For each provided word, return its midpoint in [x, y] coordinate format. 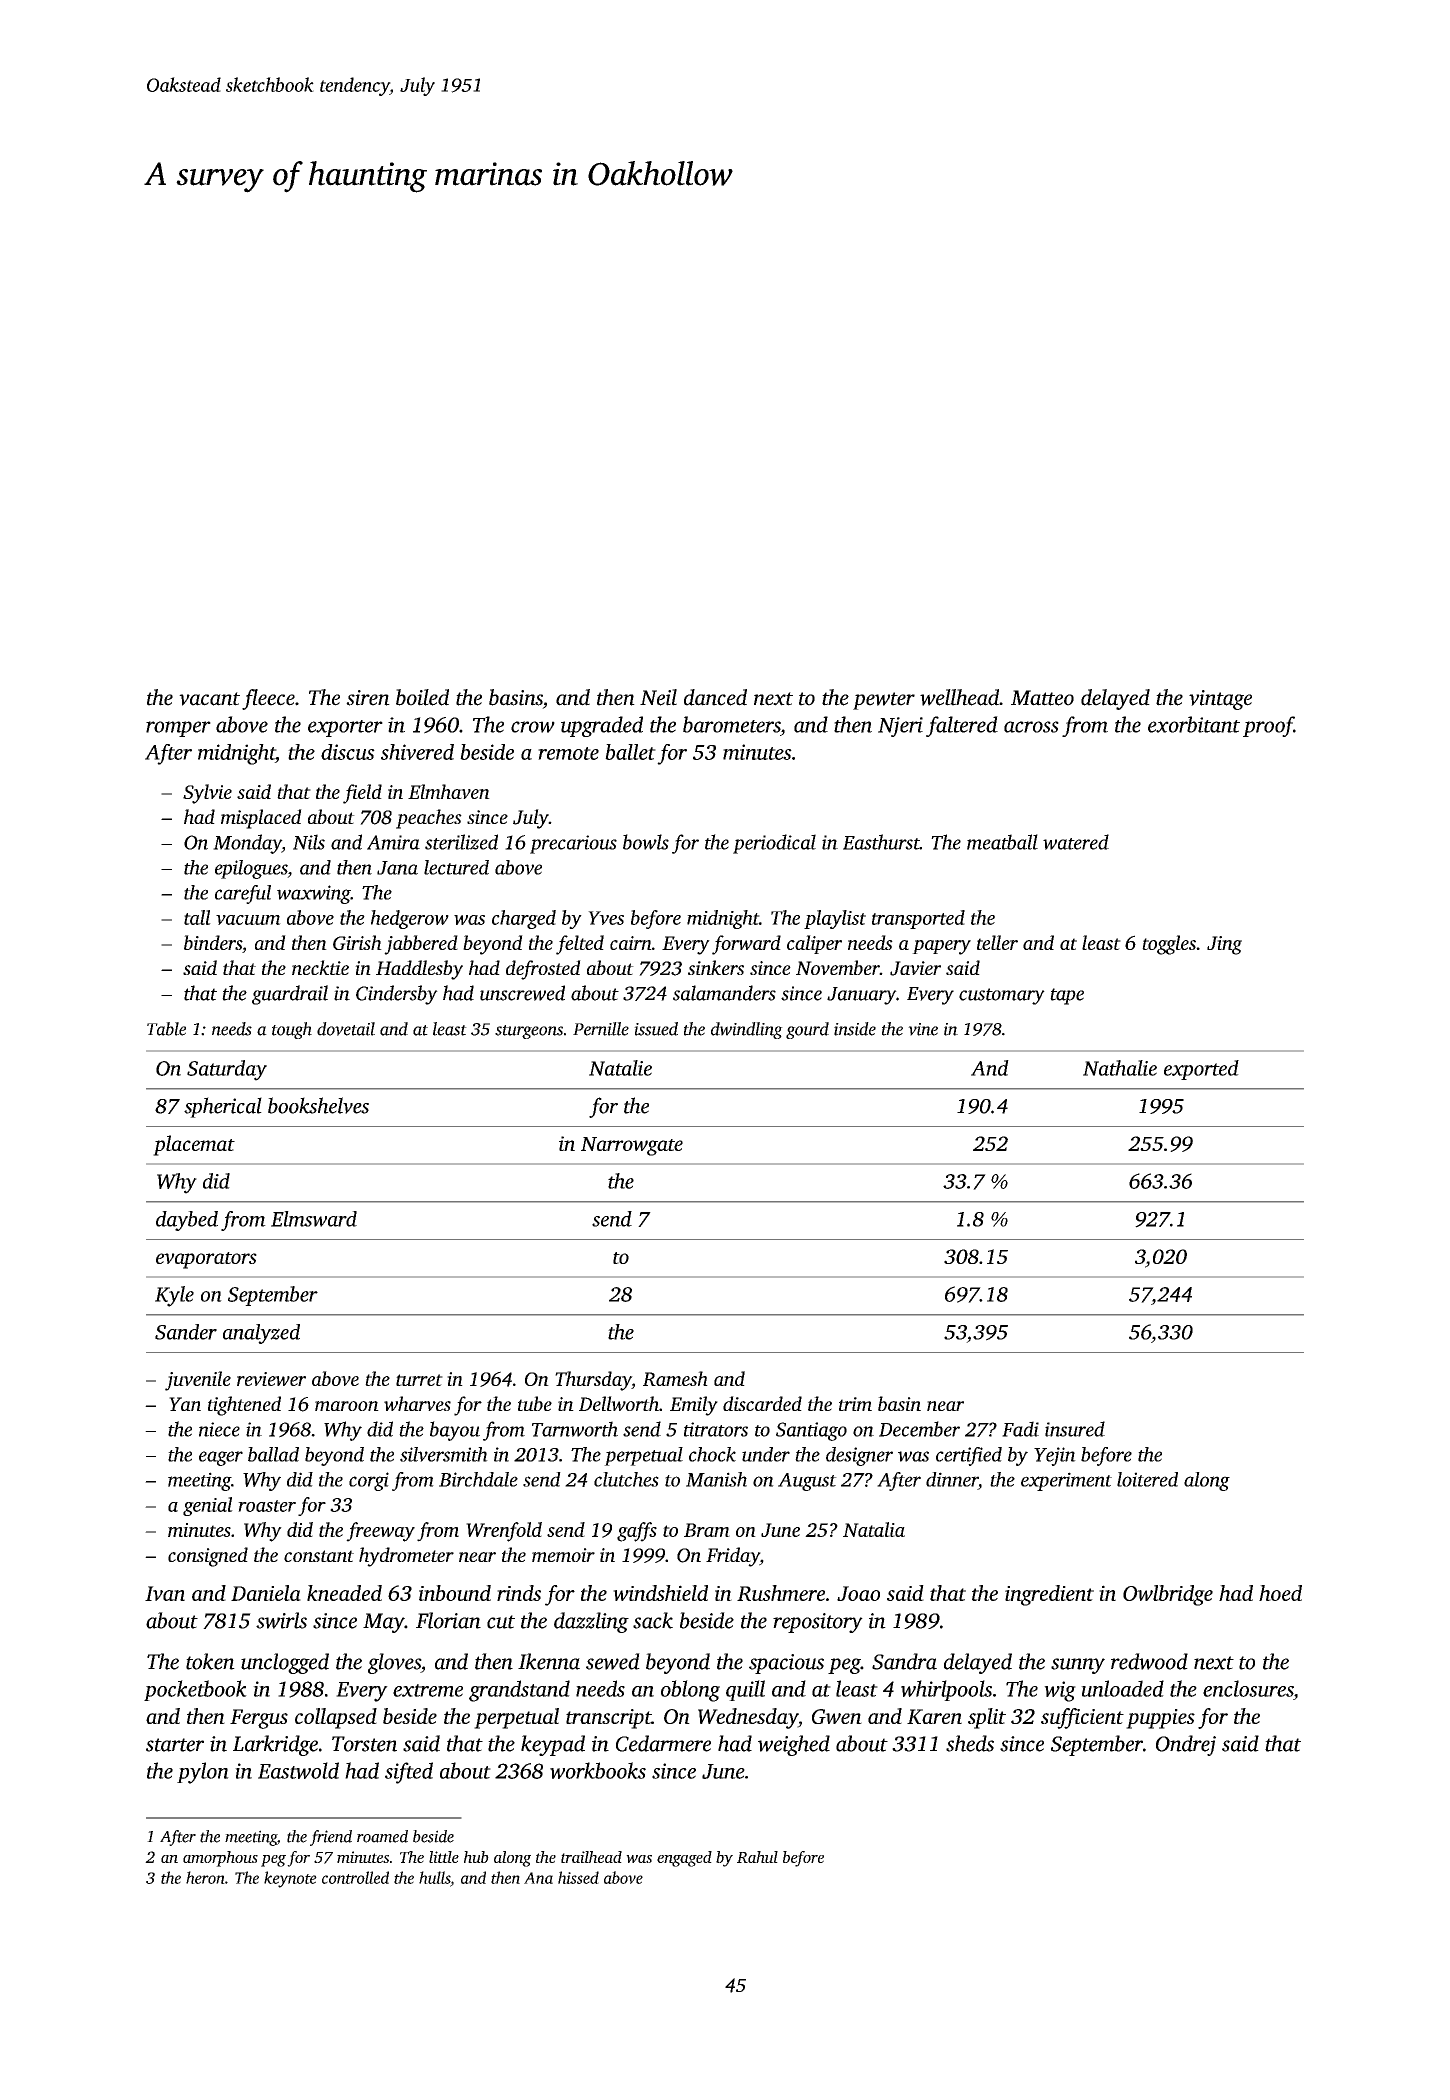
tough [292, 1030]
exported [1201, 1070]
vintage [1220, 700]
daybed [187, 1221]
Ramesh [675, 1378]
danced [715, 697]
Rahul [757, 1857]
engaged [684, 1859]
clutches [626, 1479]
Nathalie [1120, 1068]
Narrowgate [632, 1146]
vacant [209, 699]
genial [208, 1506]
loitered [1147, 1479]
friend [331, 1838]
